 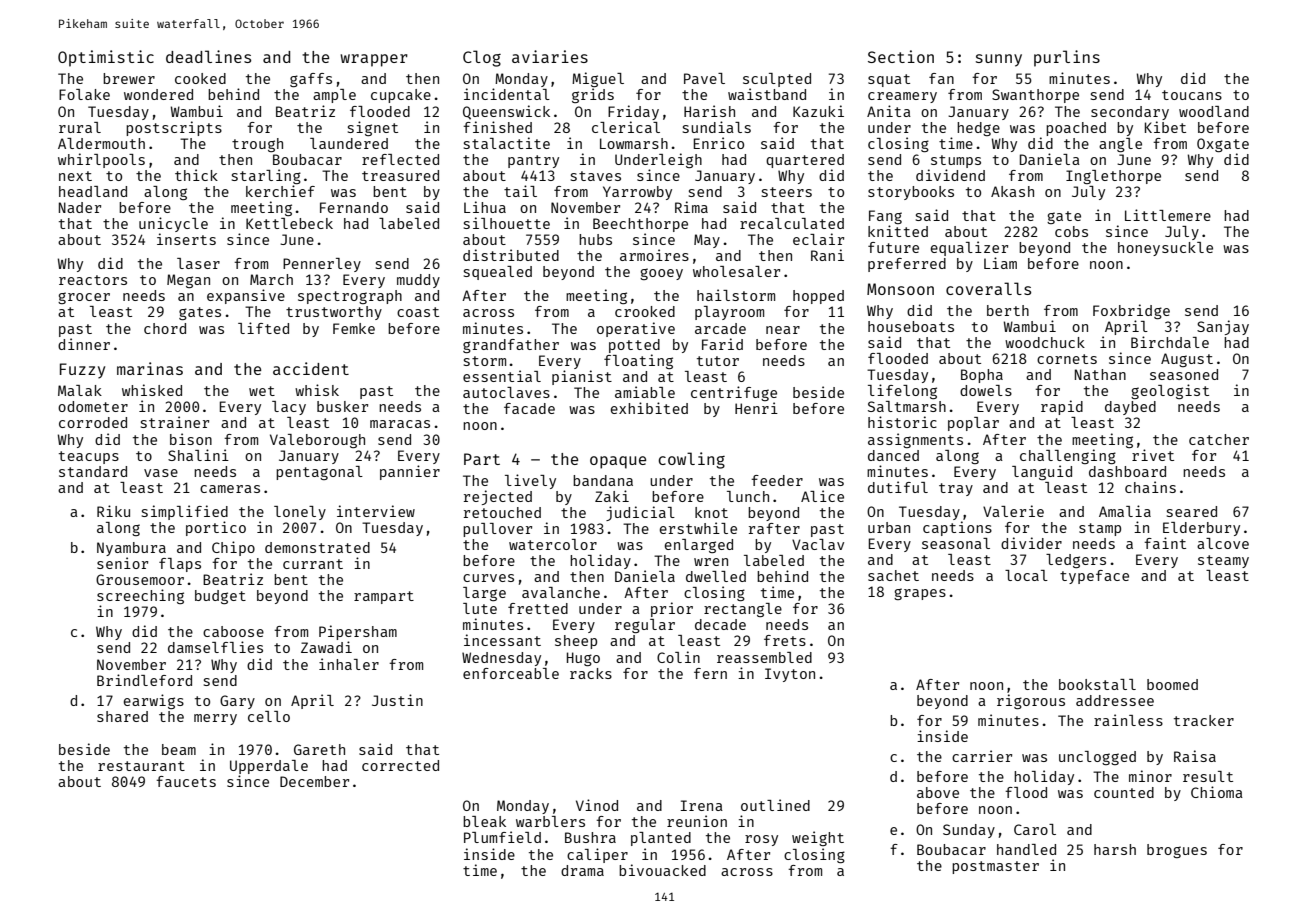 I want to click on houseboats, so click(x=911, y=326).
